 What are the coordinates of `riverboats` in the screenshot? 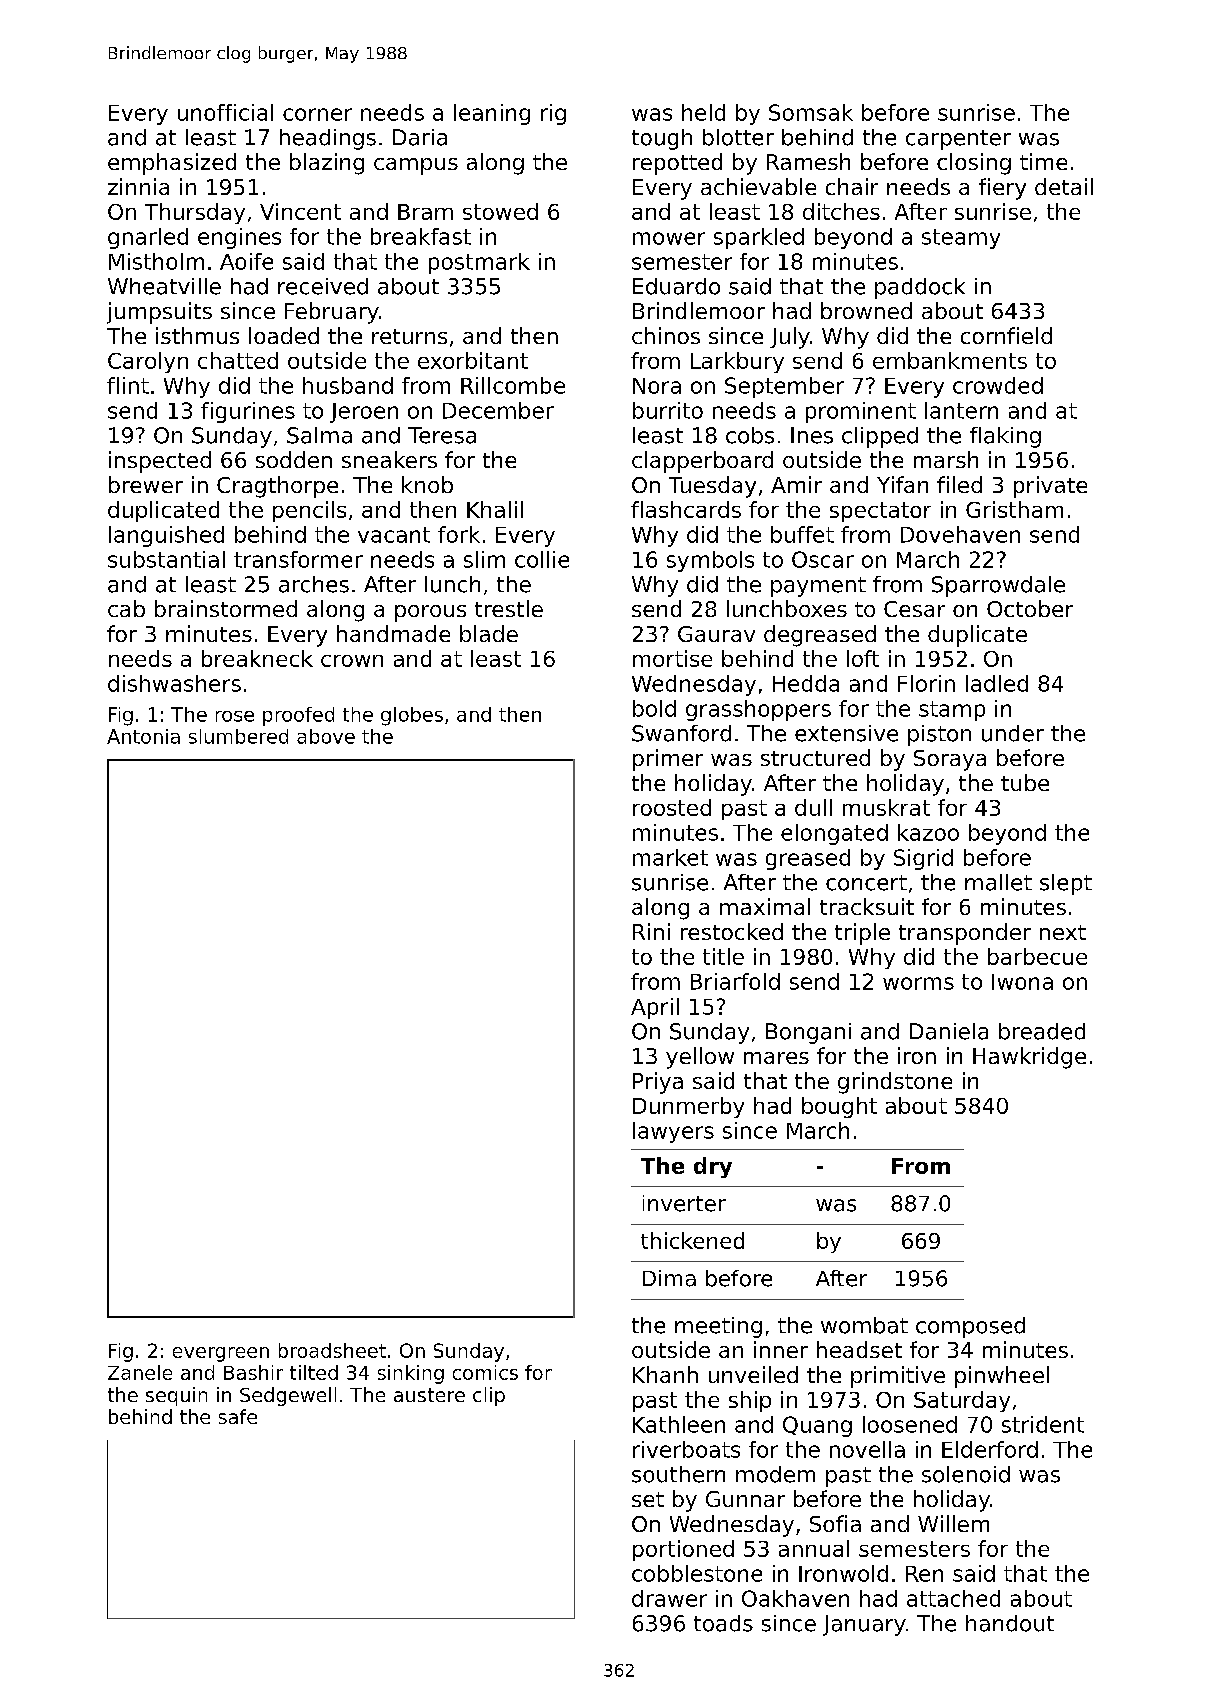 It's located at (686, 1449).
